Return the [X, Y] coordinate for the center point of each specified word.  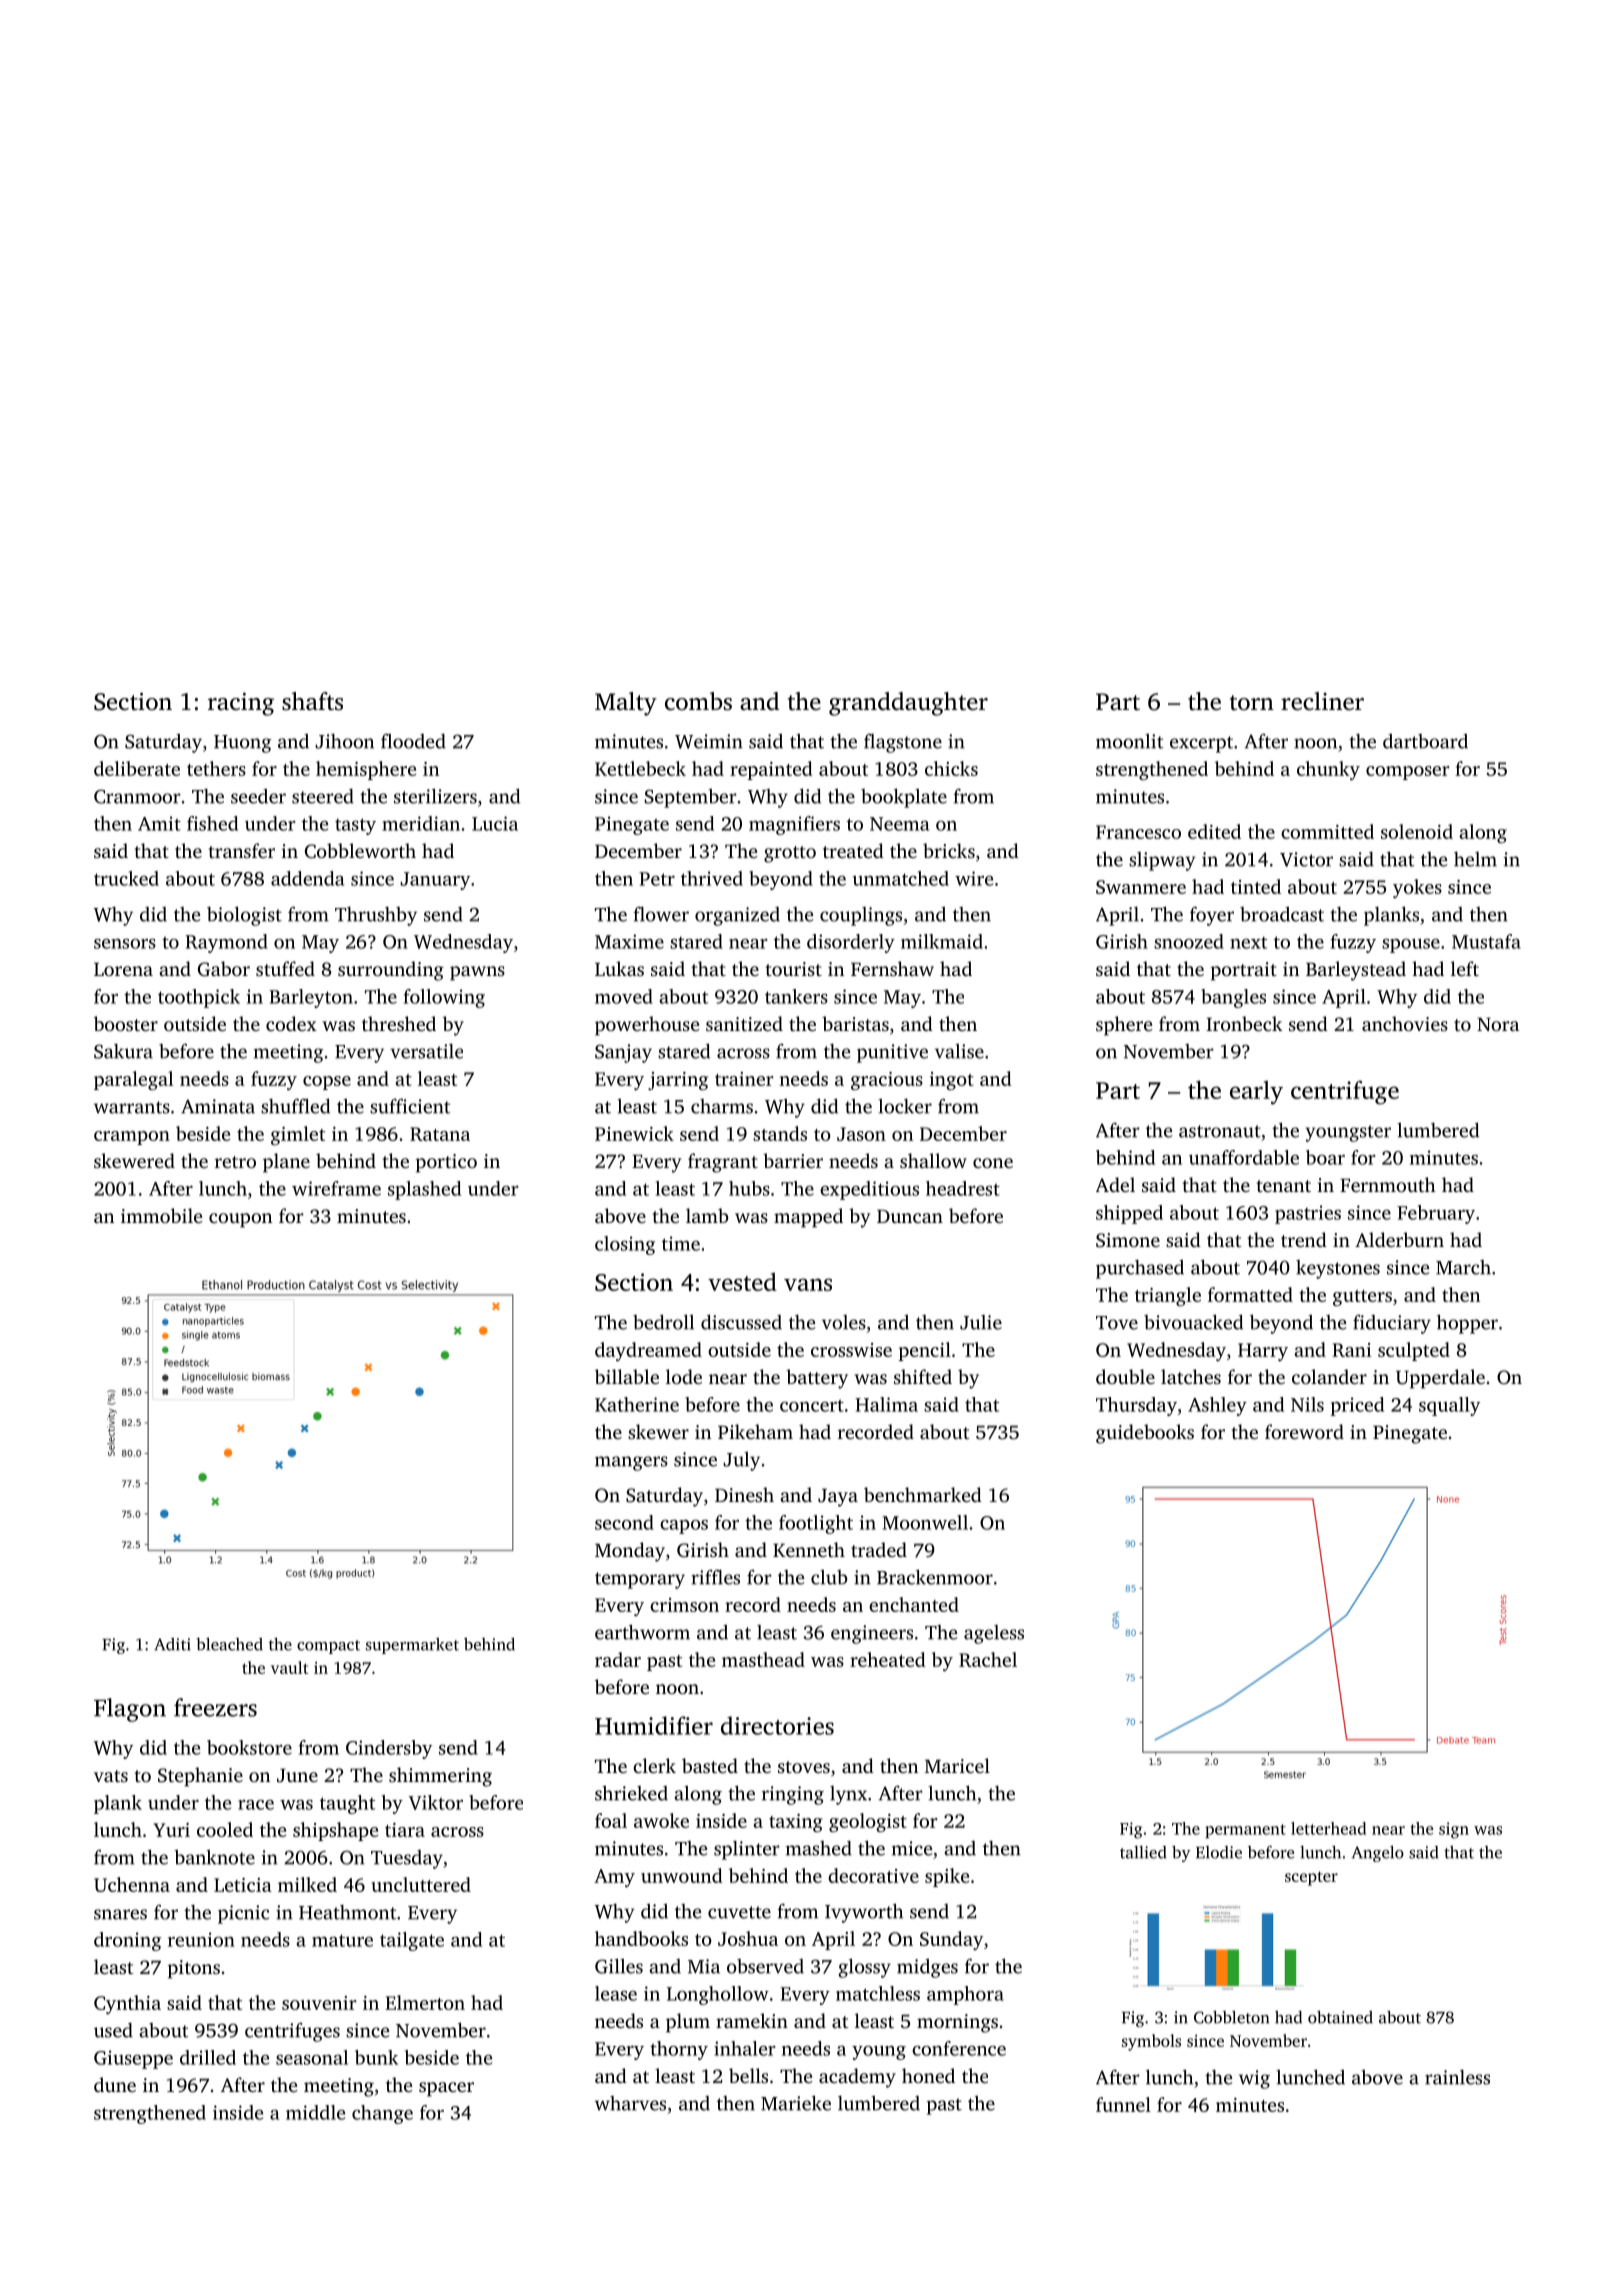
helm [1475, 859]
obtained [1340, 2017]
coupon [240, 1220]
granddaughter [908, 704]
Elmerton [425, 2002]
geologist [868, 1822]
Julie [981, 1322]
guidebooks [1145, 1434]
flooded [413, 741]
